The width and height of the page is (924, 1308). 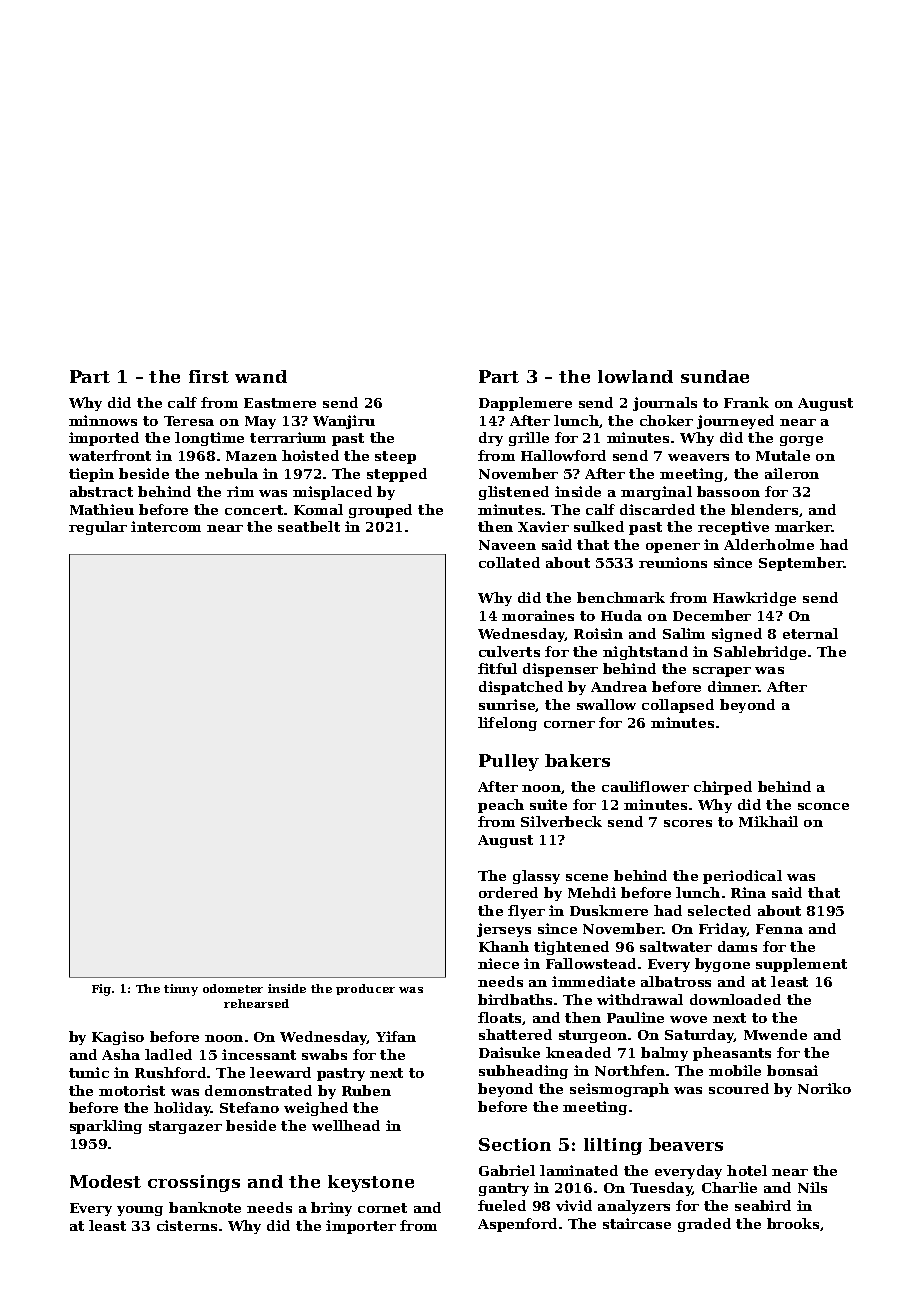 What do you see at coordinates (361, 1227) in the page?
I see `importer` at bounding box center [361, 1227].
